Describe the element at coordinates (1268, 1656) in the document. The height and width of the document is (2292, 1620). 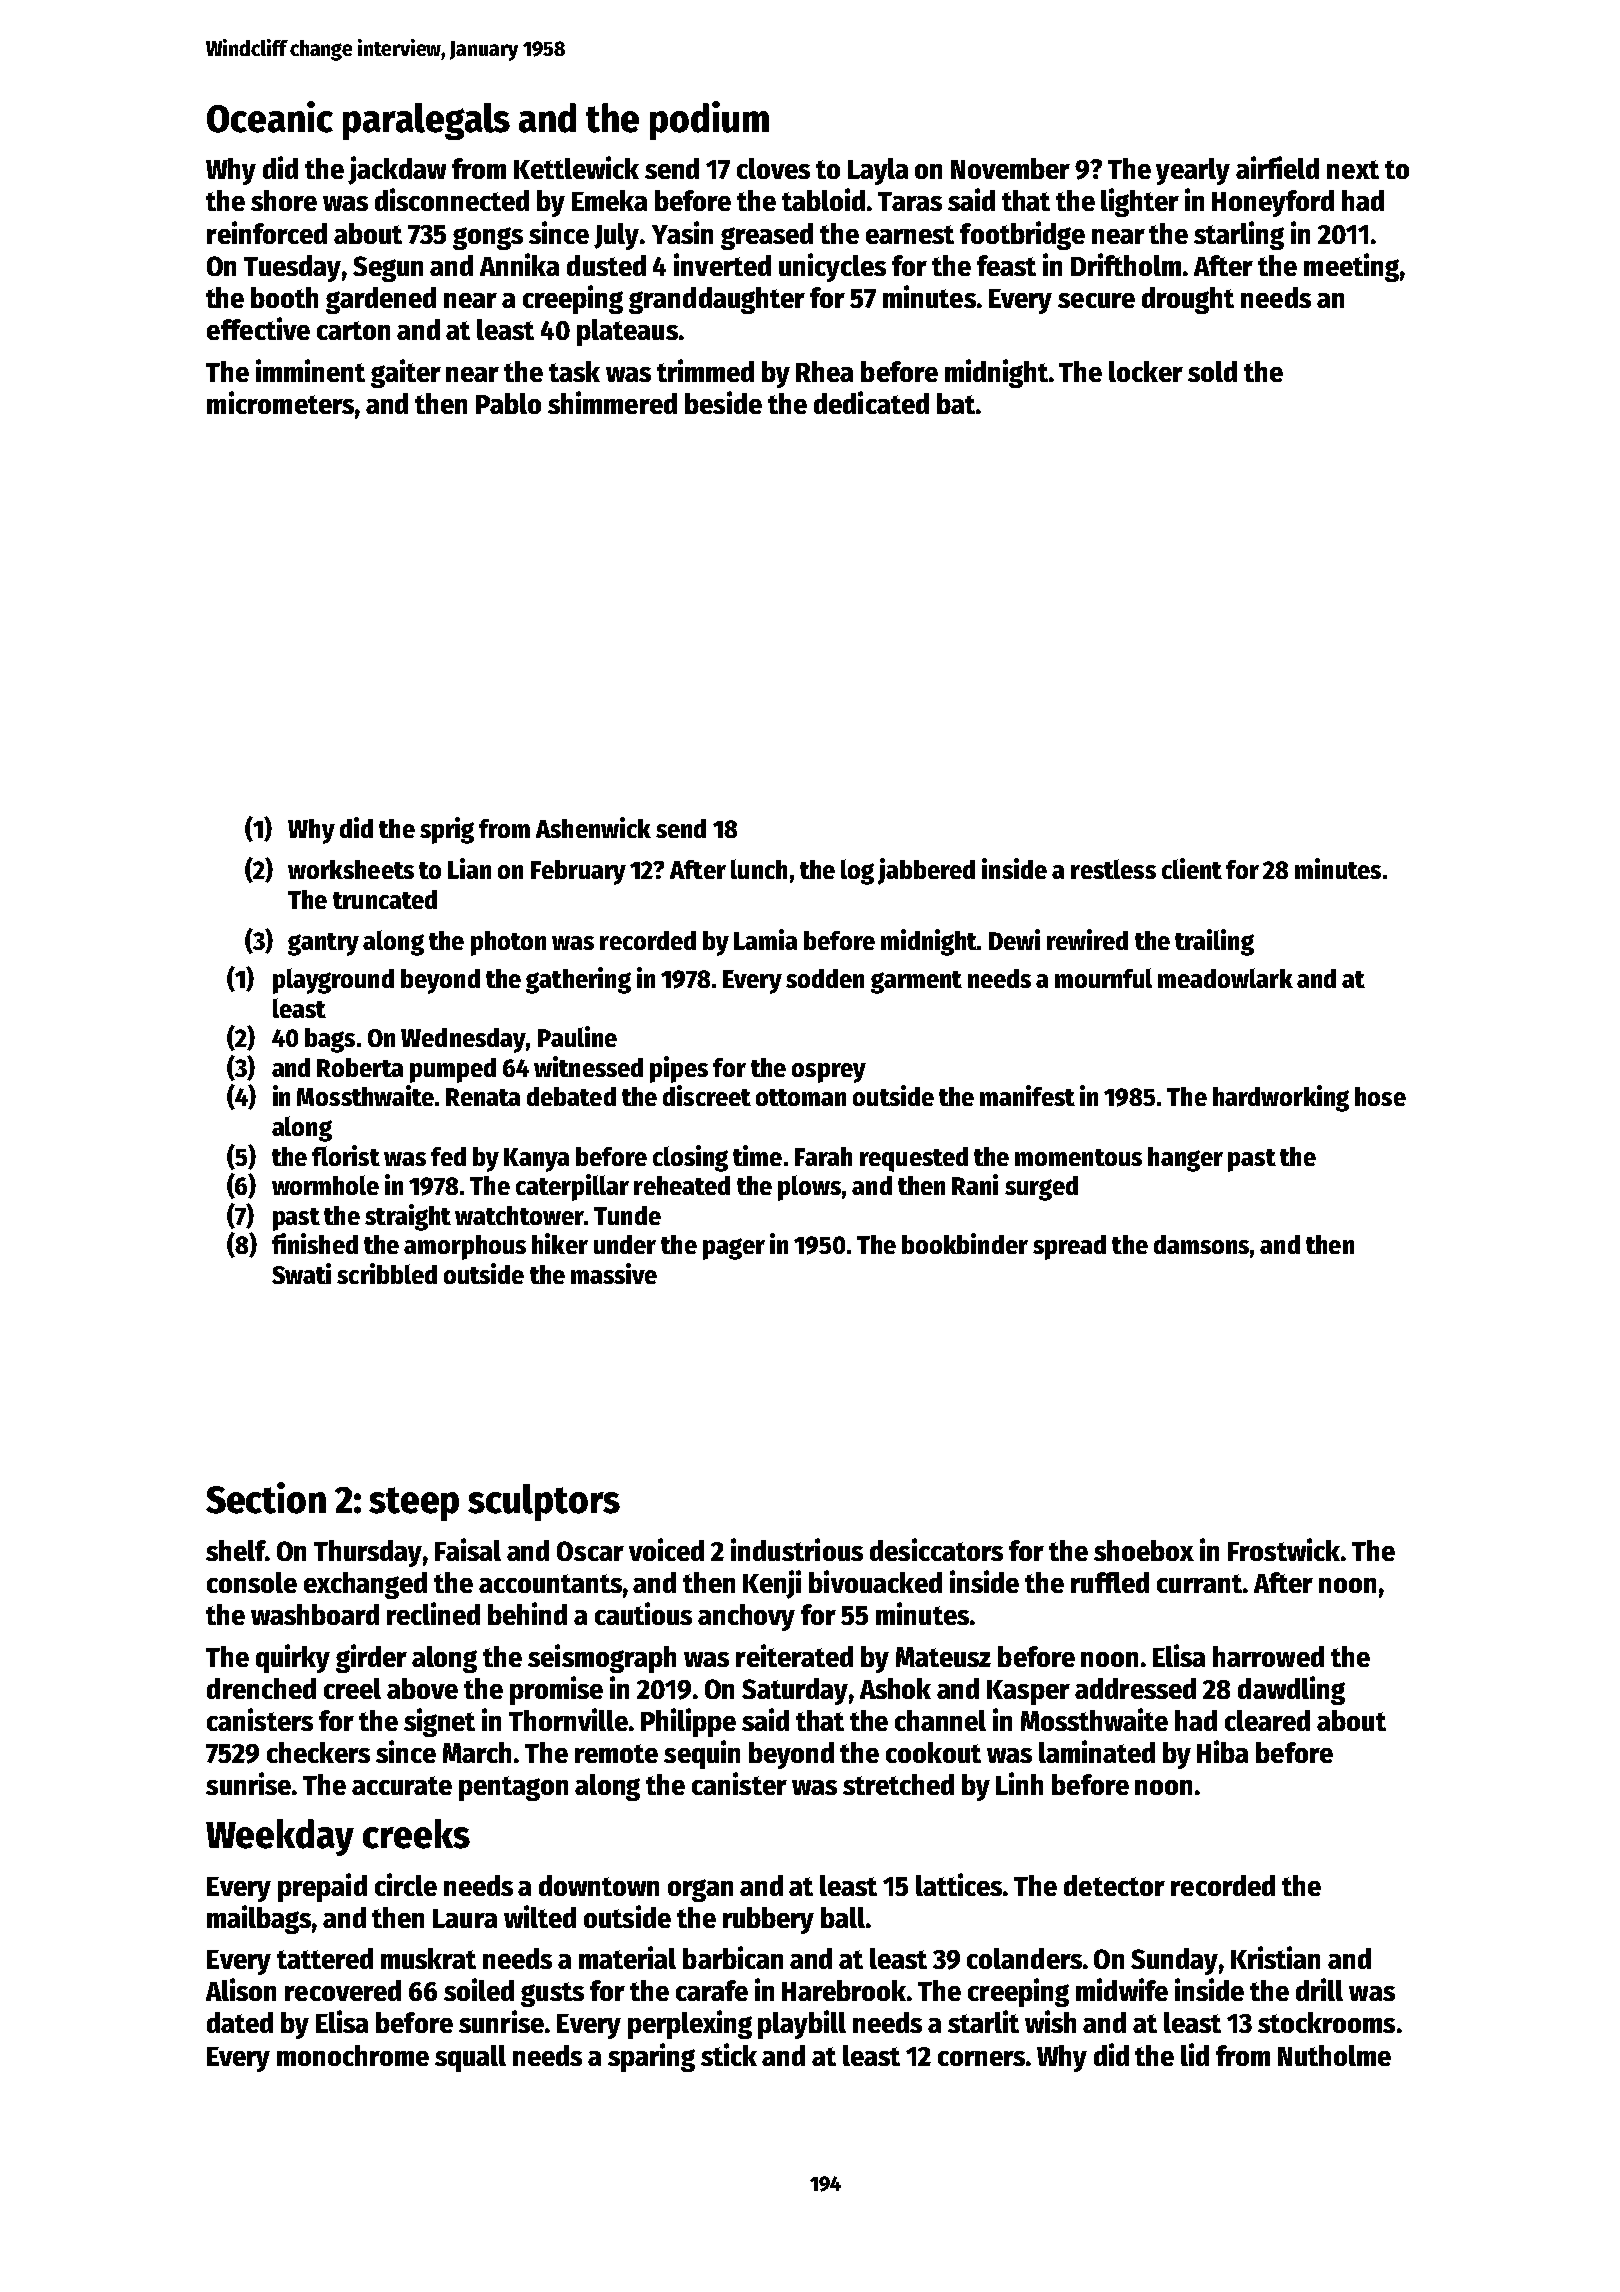
I see `harrowed` at that location.
